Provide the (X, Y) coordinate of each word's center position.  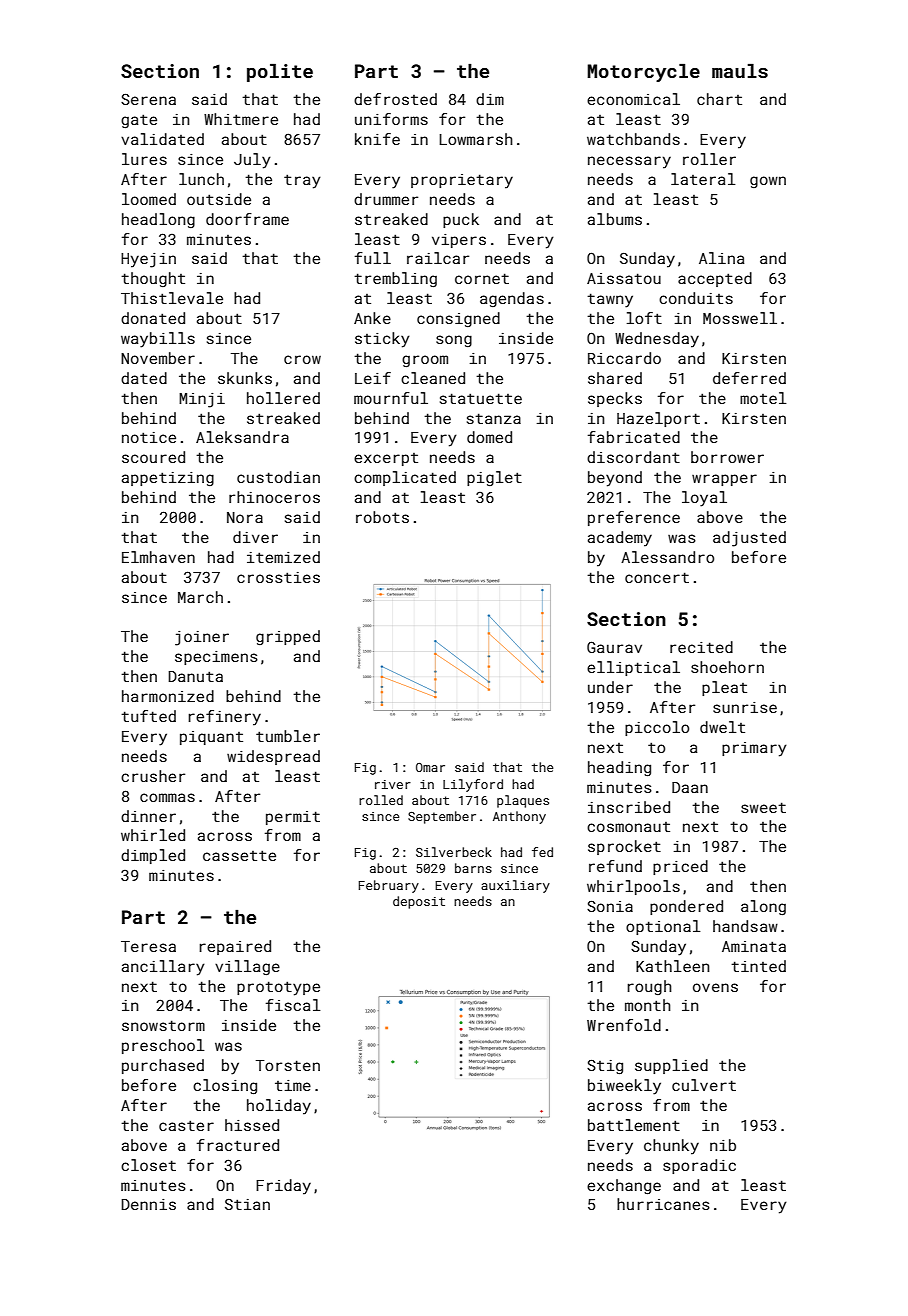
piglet (494, 478)
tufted (148, 716)
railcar (438, 258)
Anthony (519, 817)
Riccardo (624, 358)
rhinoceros (274, 497)
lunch (201, 179)
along (763, 908)
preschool (163, 1046)
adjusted (749, 539)
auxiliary (515, 886)
